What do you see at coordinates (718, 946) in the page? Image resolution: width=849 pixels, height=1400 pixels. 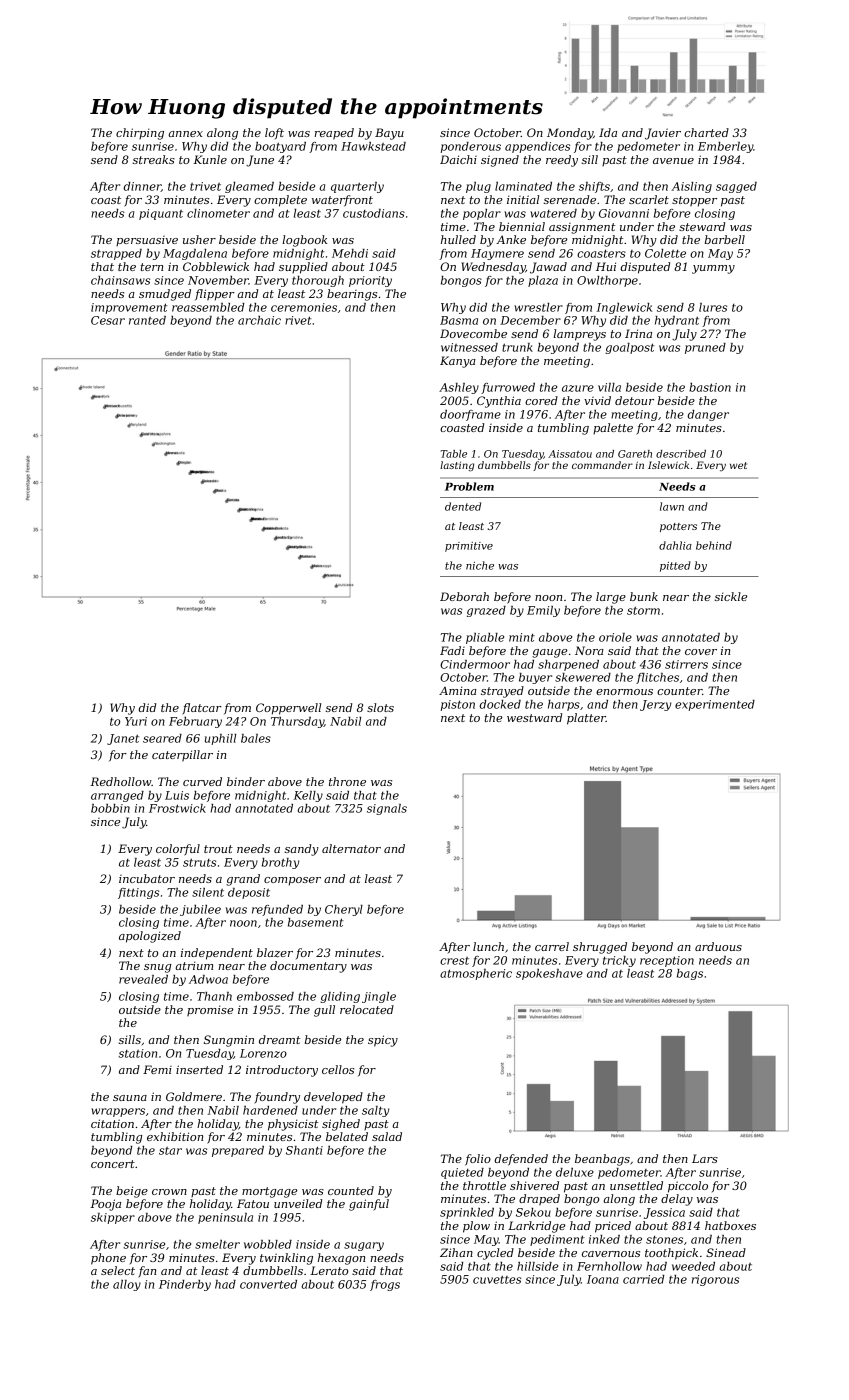 I see `arduous` at bounding box center [718, 946].
